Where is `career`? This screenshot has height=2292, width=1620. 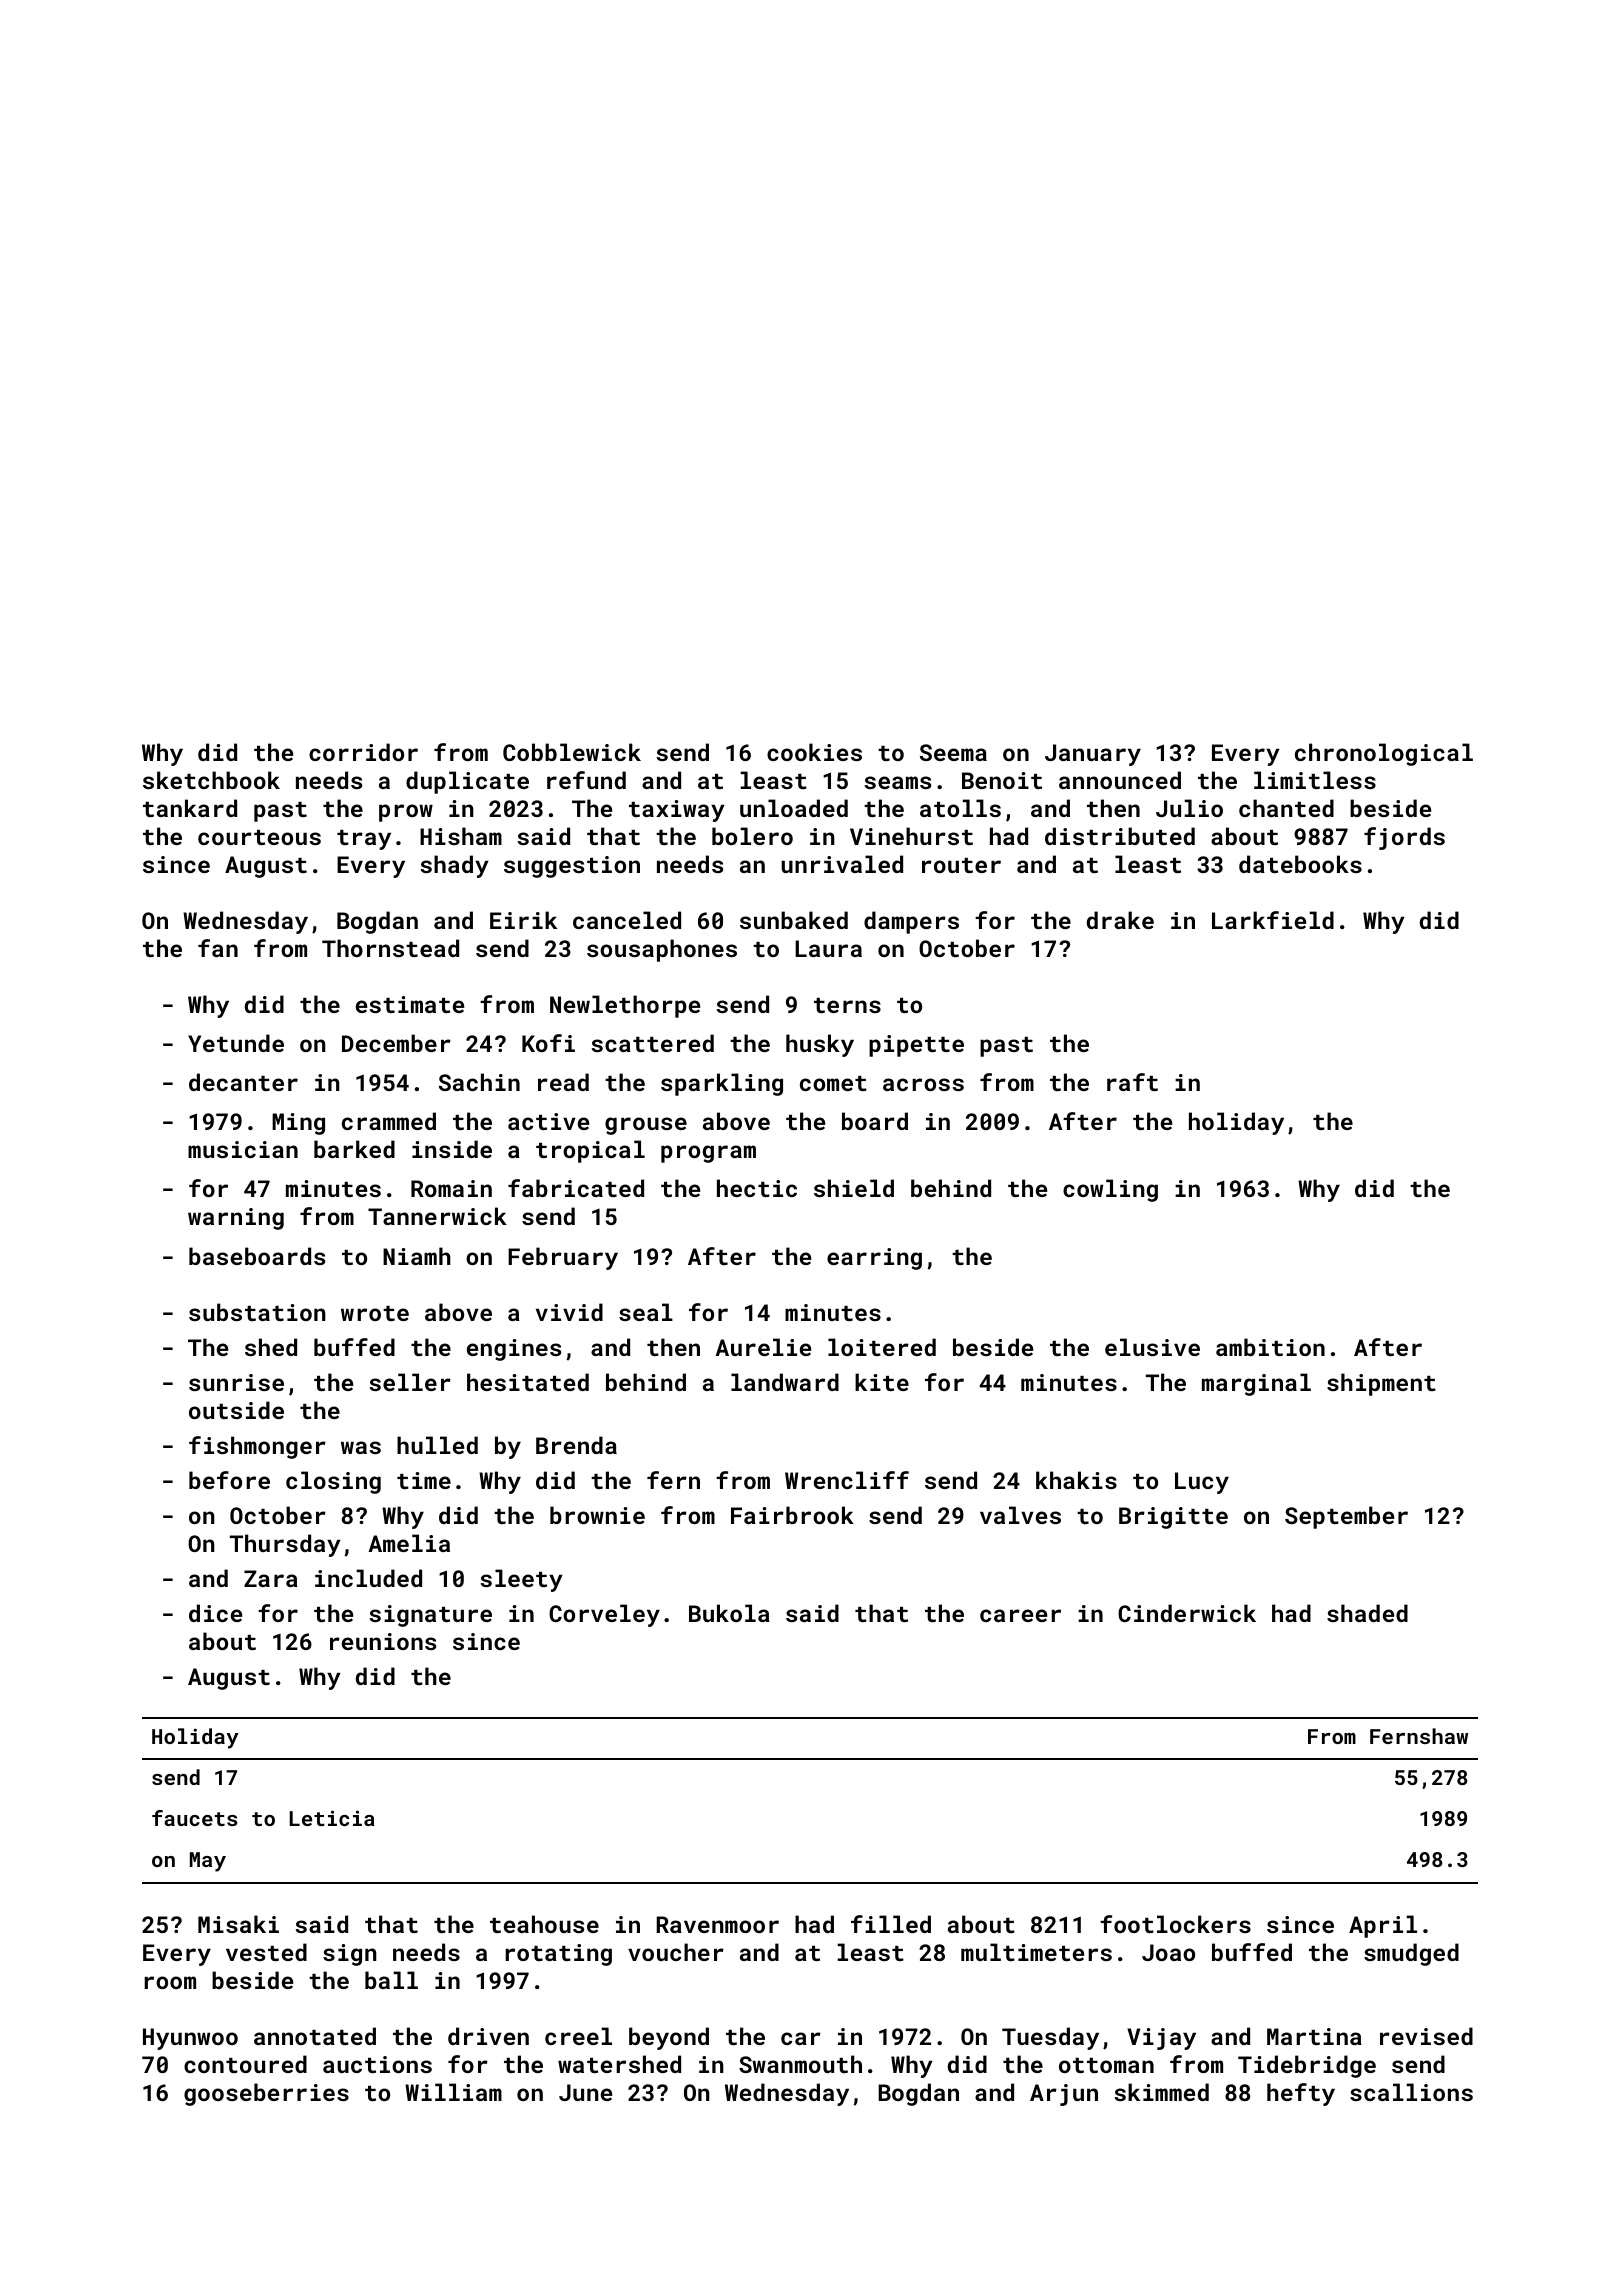
career is located at coordinates (1020, 1615).
